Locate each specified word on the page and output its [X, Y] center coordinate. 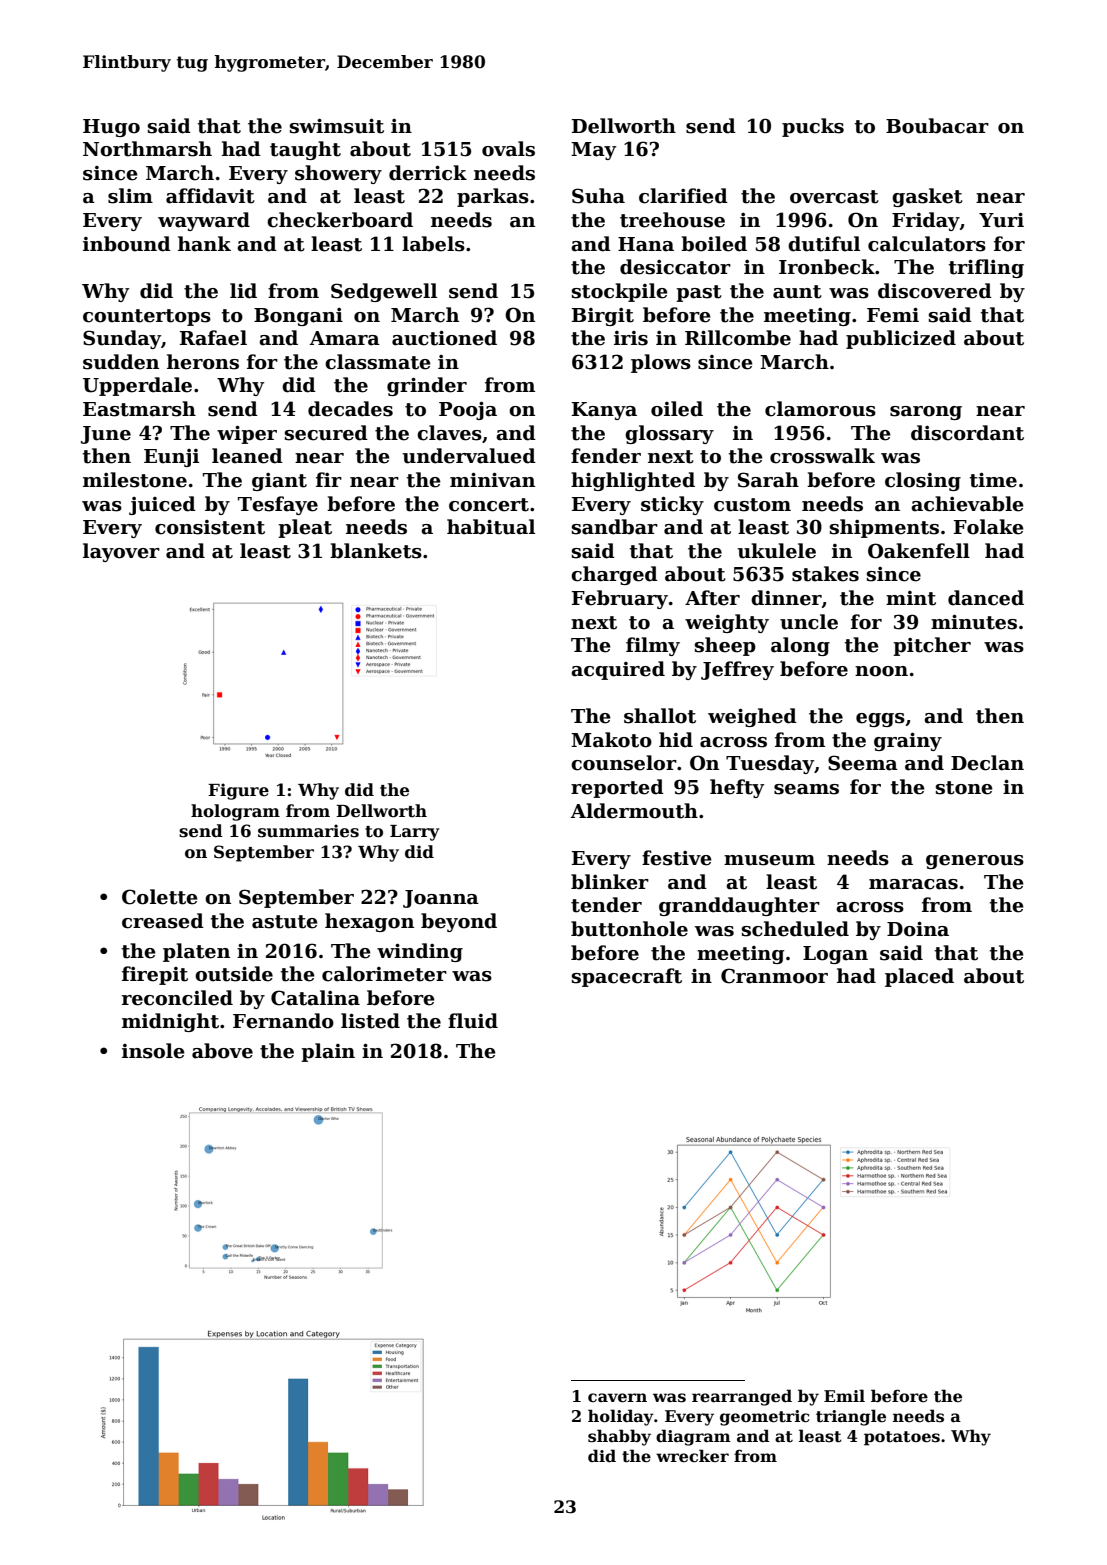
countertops [147, 317]
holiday [621, 1417]
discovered [935, 291]
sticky [672, 505]
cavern [617, 1398]
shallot [660, 716]
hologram [235, 812]
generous [975, 862]
